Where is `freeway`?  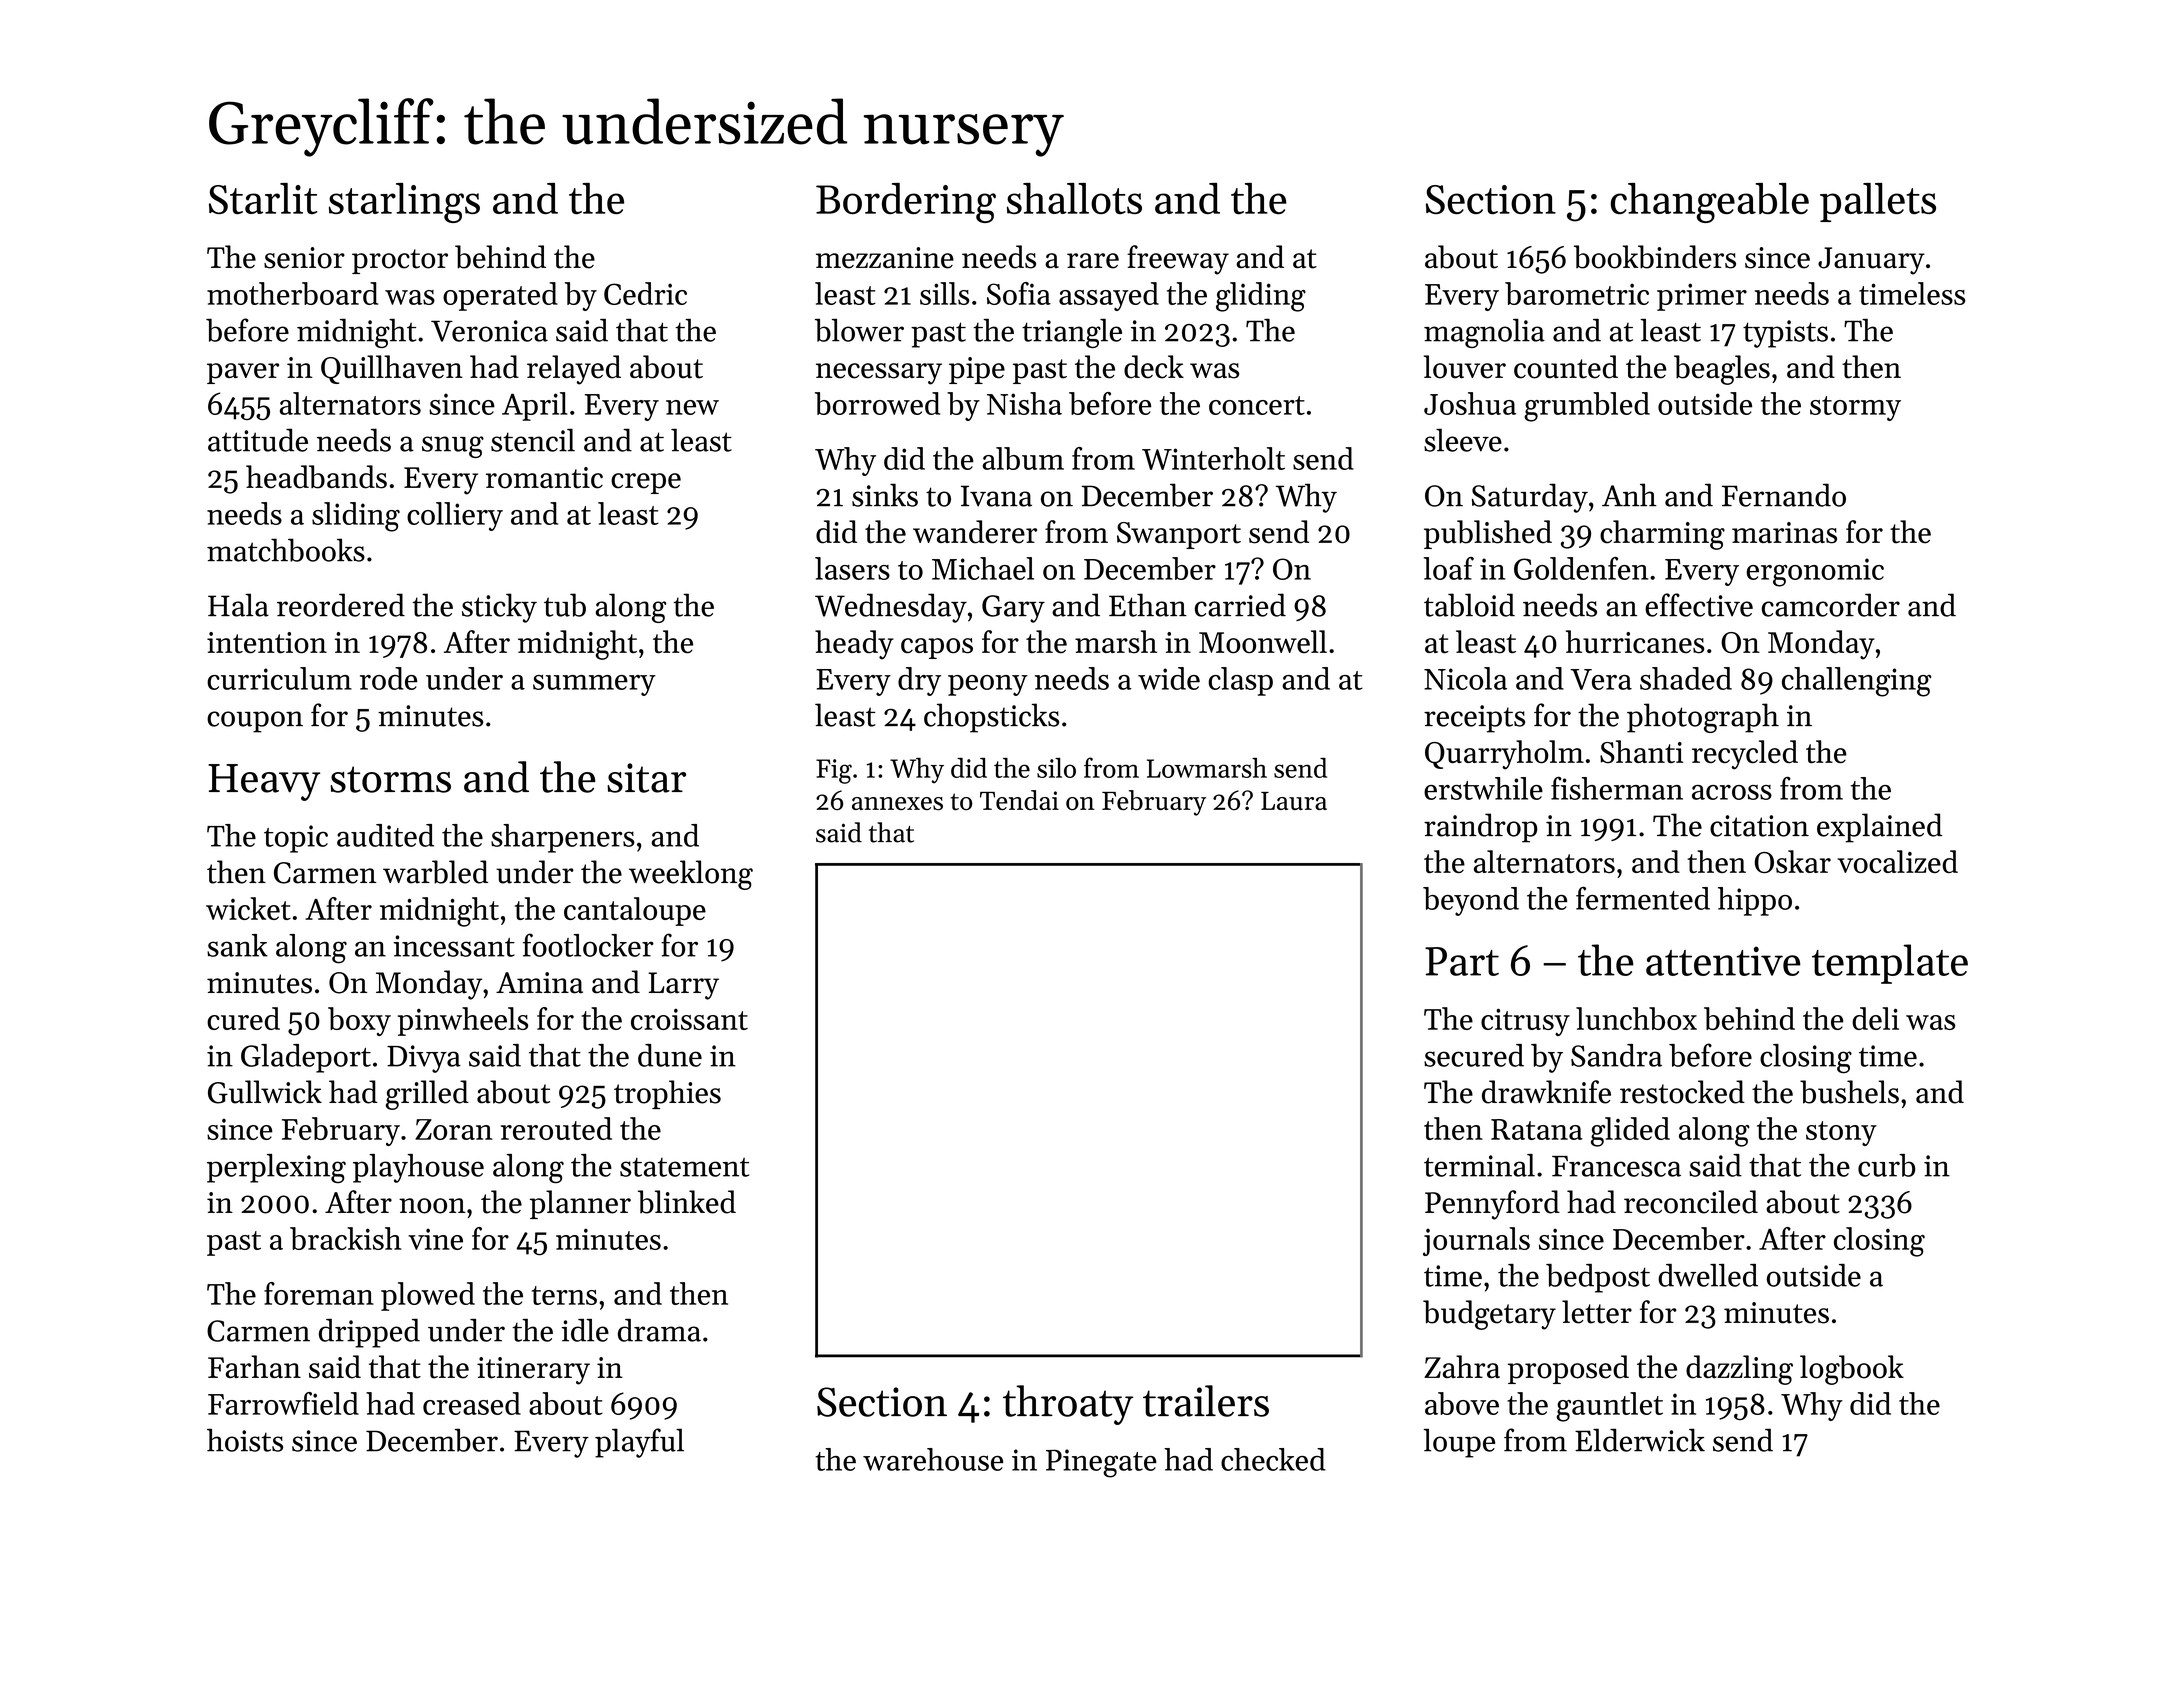
freeway is located at coordinates (1178, 260).
